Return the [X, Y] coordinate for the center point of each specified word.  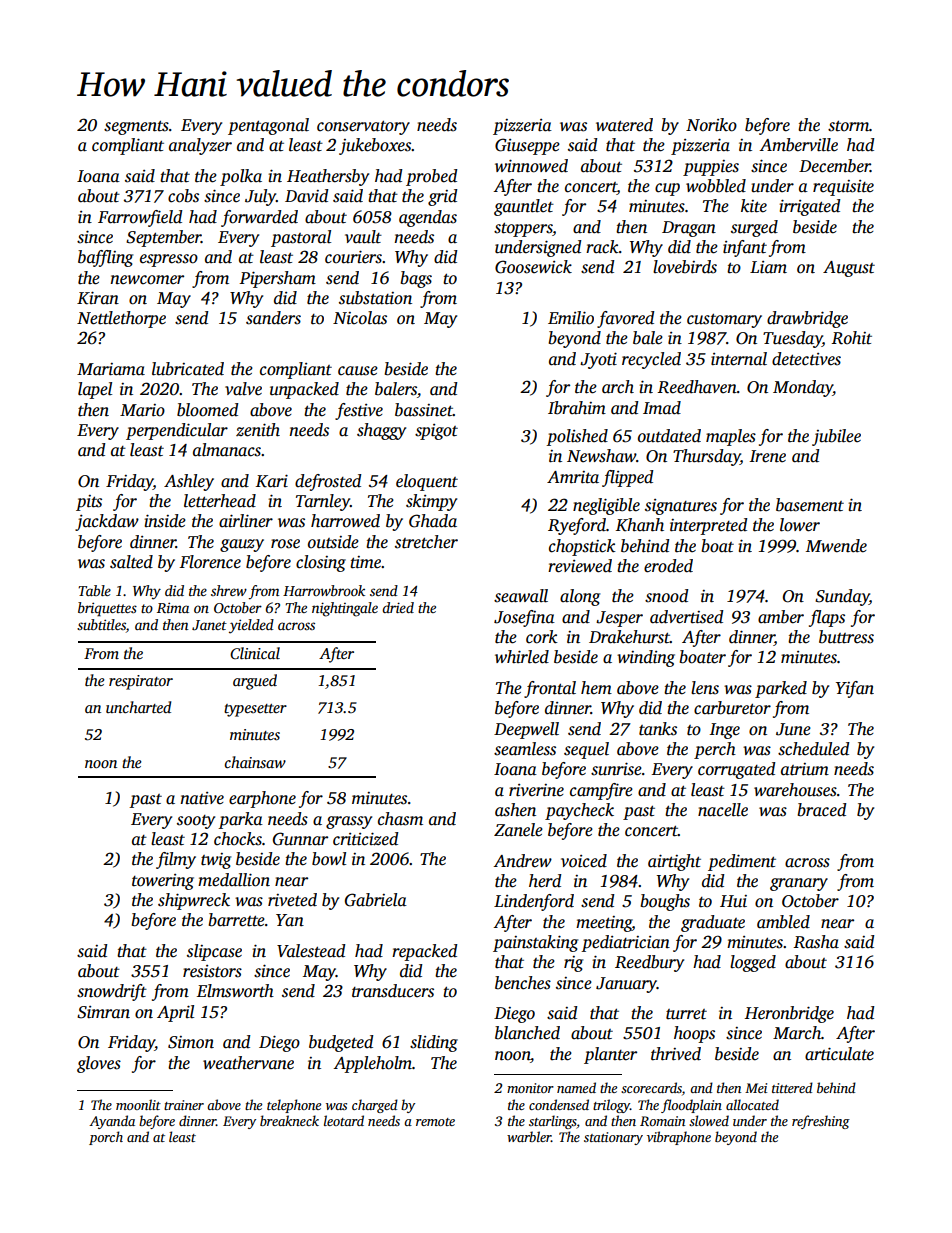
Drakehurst [629, 637]
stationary [613, 1138]
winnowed [531, 166]
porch [106, 1138]
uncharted [138, 707]
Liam [768, 267]
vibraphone [679, 1138]
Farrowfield [140, 218]
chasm [400, 819]
